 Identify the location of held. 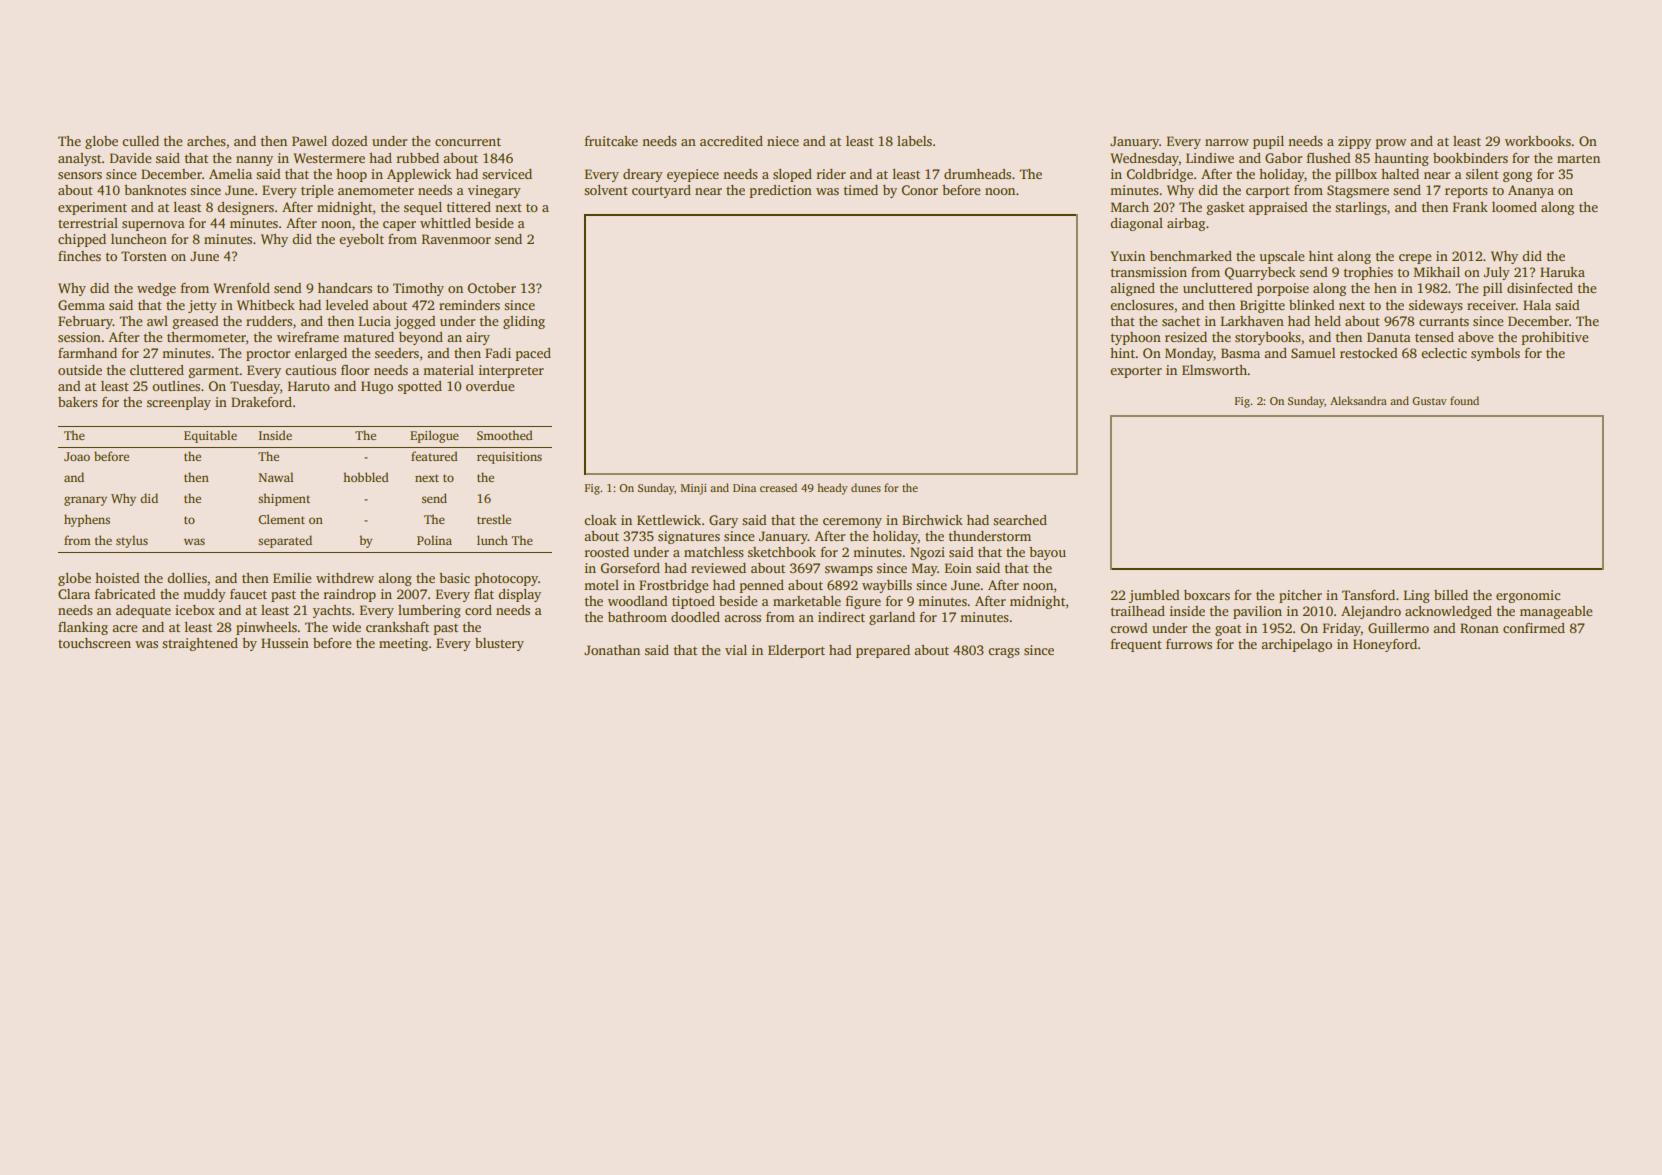
(1327, 321).
